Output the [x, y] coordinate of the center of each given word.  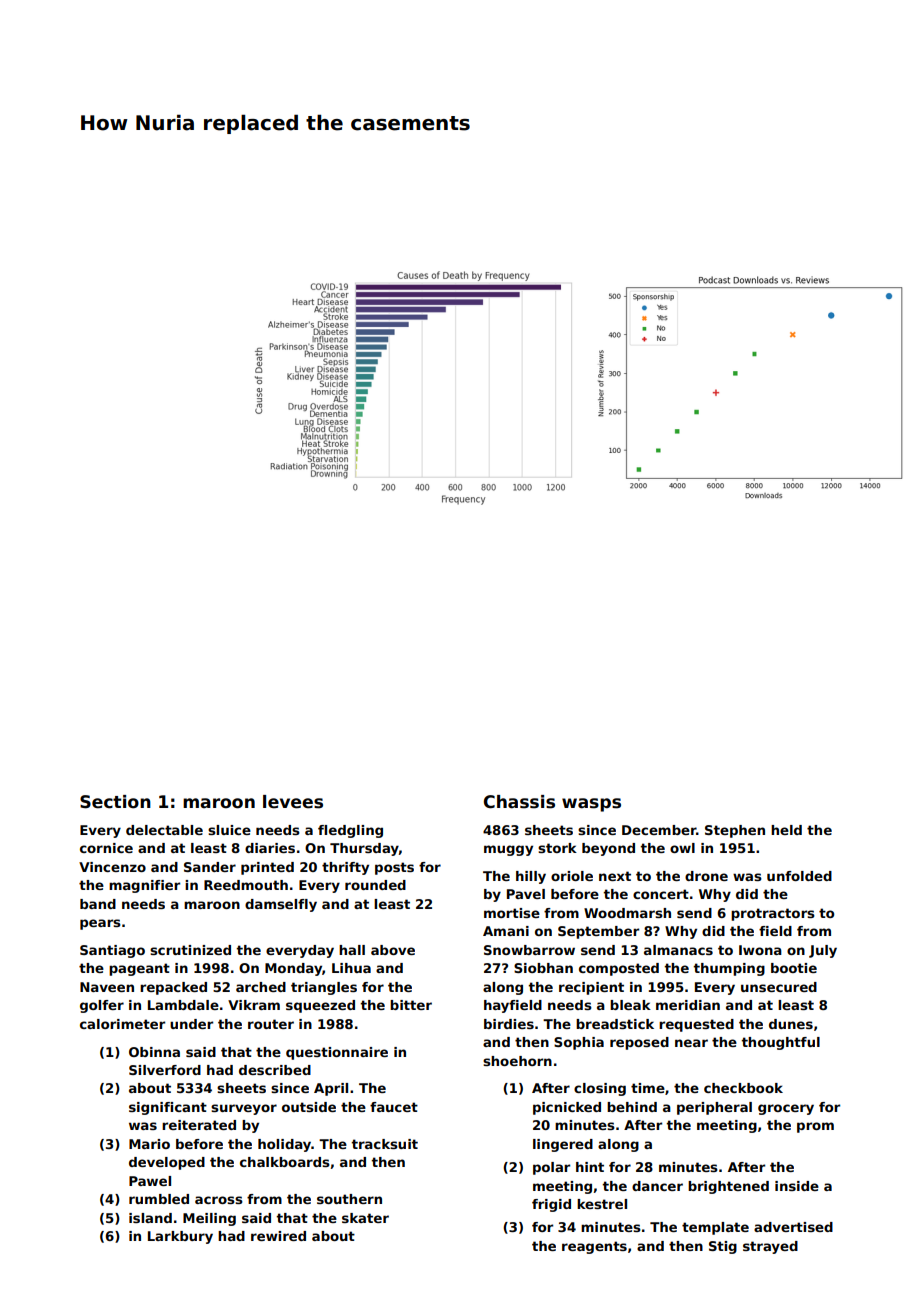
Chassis [519, 802]
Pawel [150, 1181]
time [648, 1088]
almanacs [678, 950]
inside [797, 1186]
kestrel [602, 1204]
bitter [411, 1005]
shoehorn [517, 1061]
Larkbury [180, 1237]
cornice [106, 848]
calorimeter [122, 1024]
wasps [591, 805]
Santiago [112, 951]
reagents [594, 1247]
